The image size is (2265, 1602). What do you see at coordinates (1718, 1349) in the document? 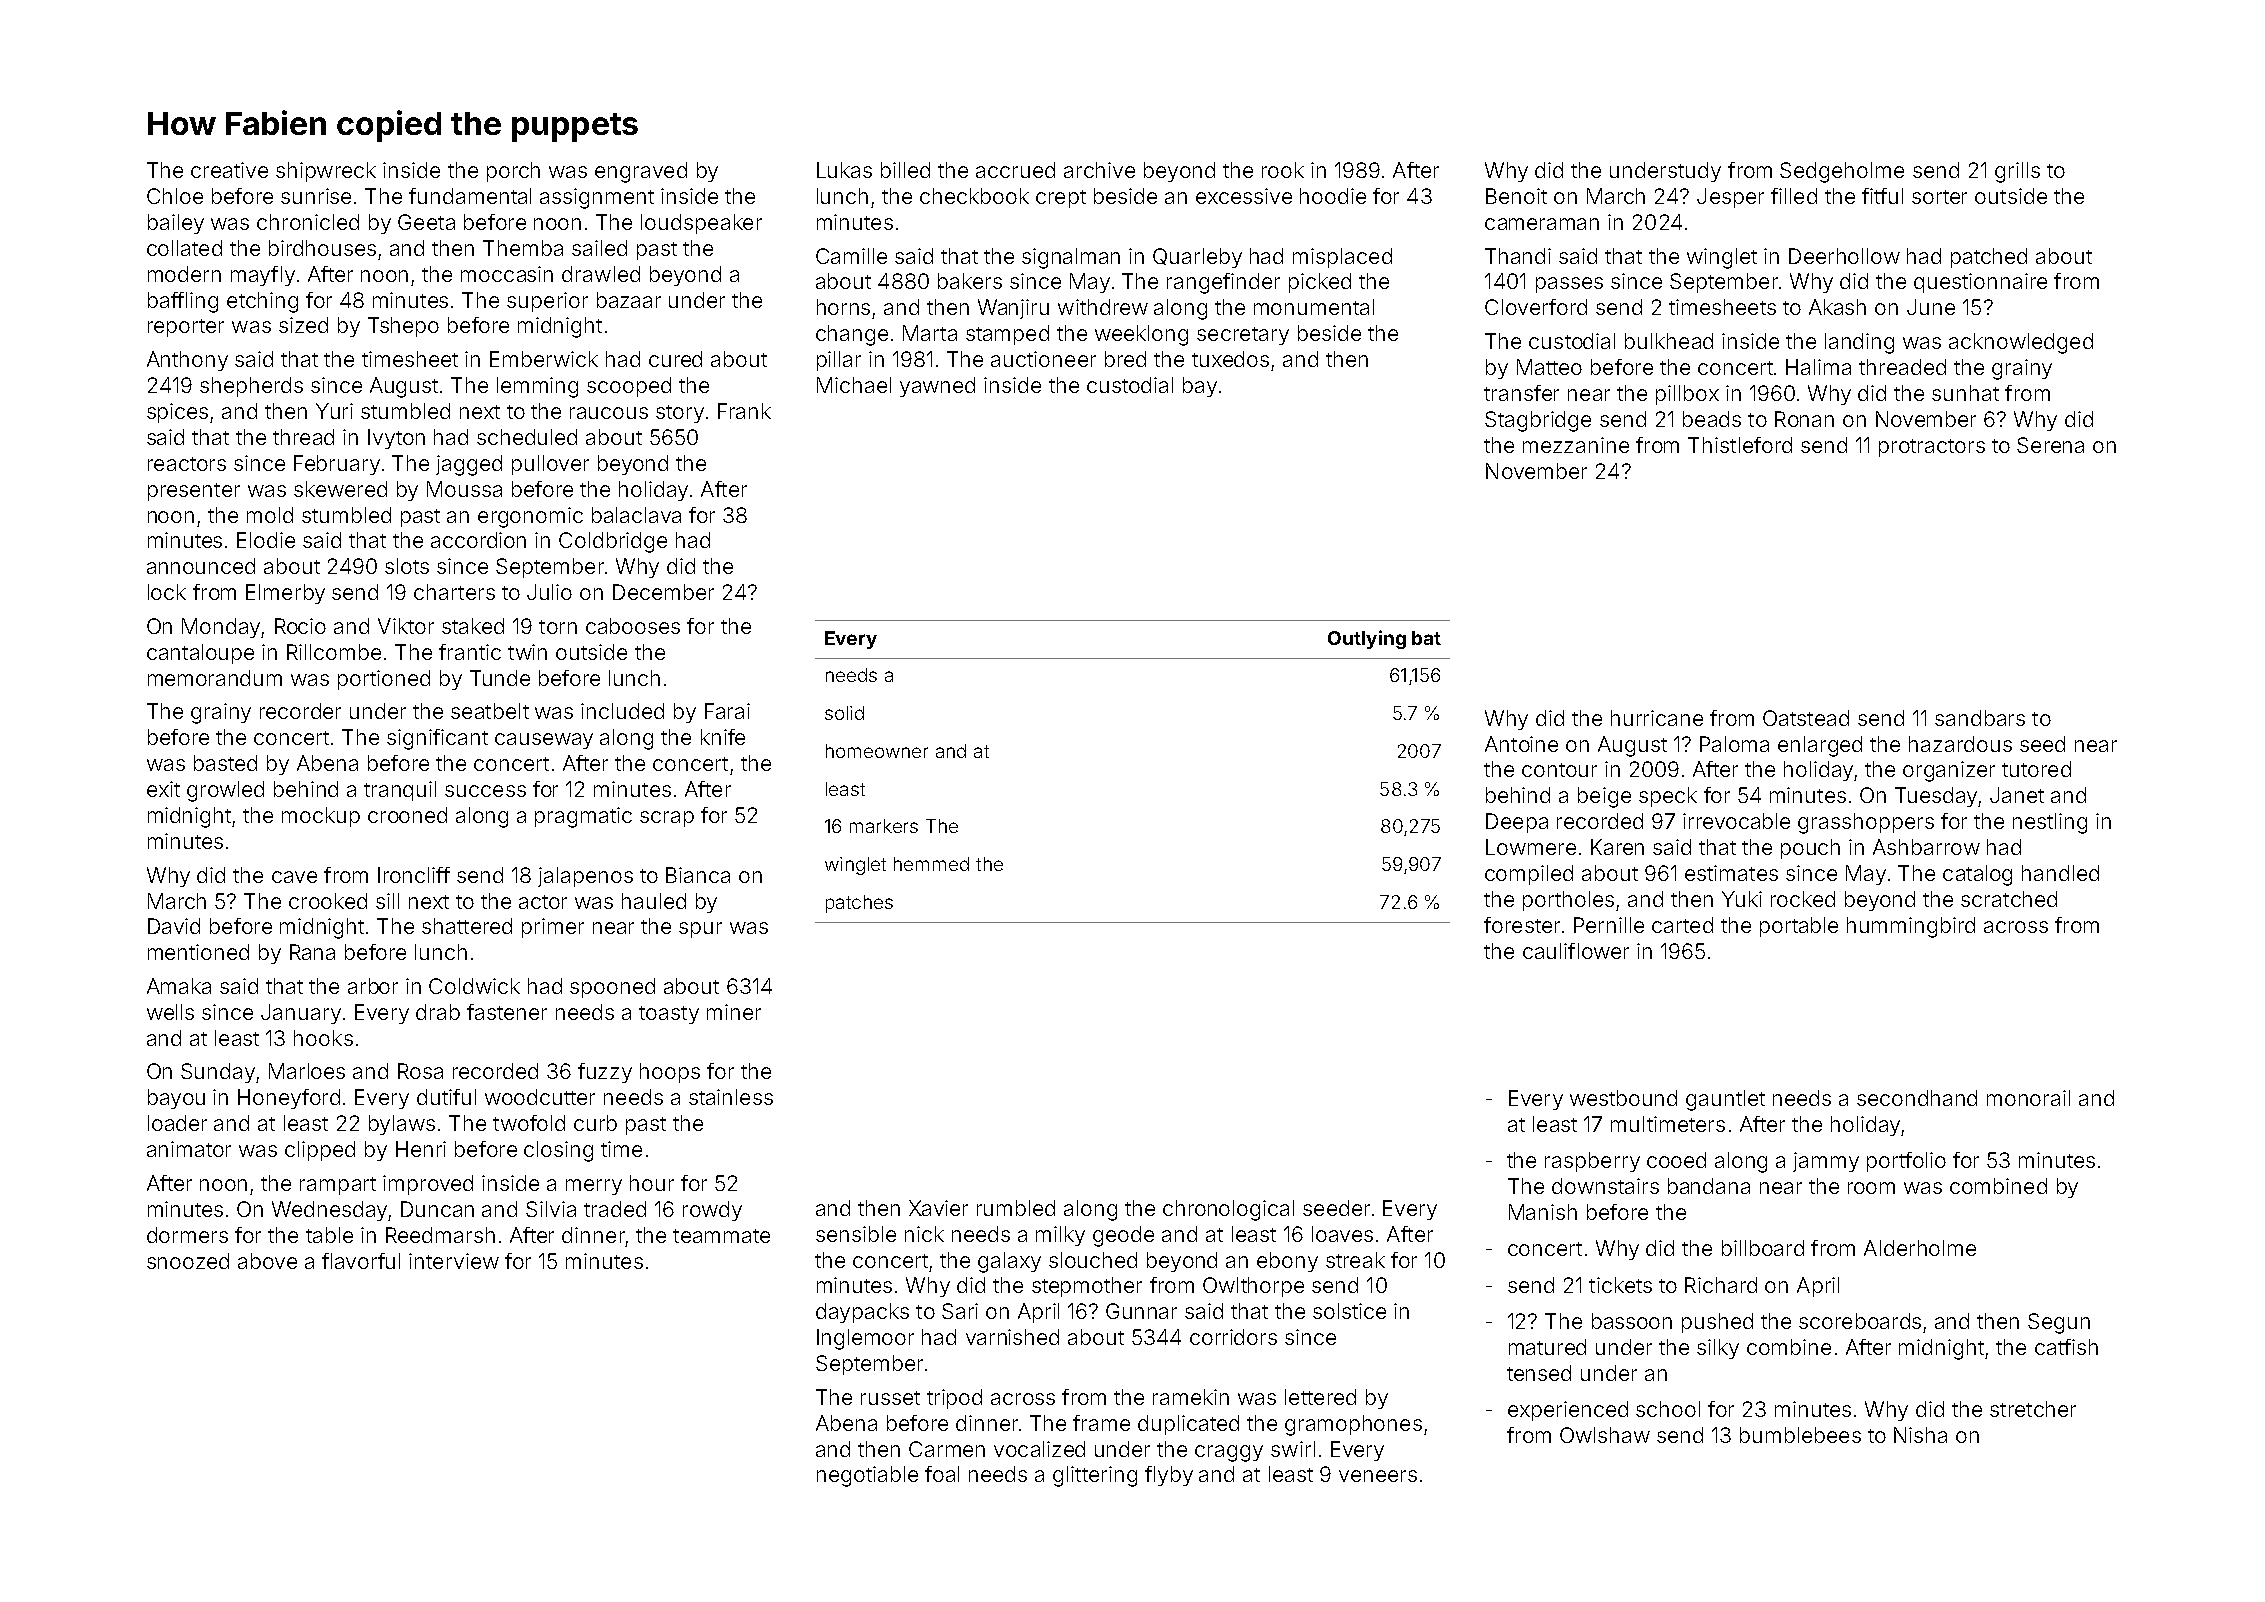
I see `silky` at bounding box center [1718, 1349].
